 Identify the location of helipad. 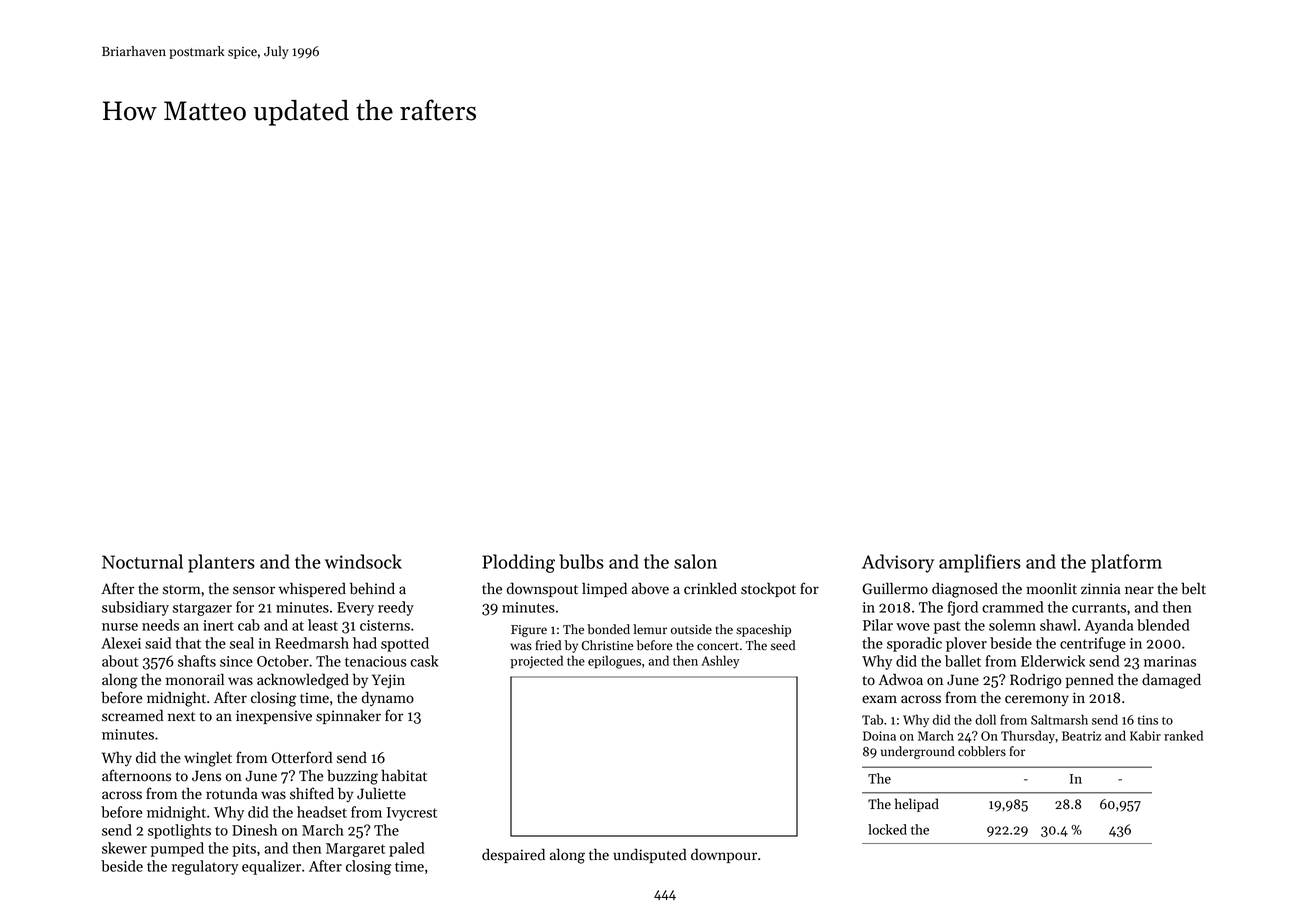
(917, 805).
